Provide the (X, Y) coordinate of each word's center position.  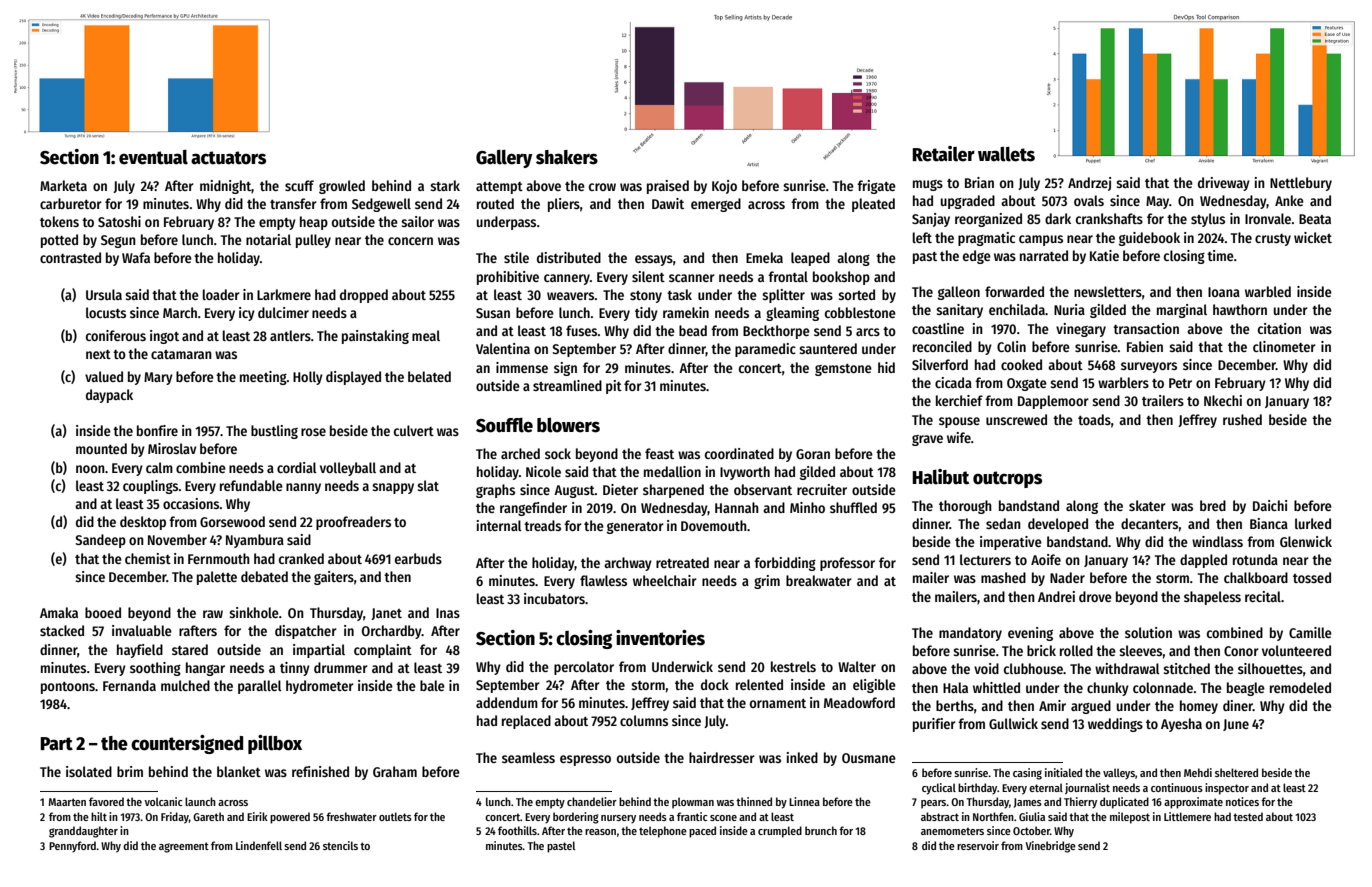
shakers (567, 157)
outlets (395, 816)
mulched (185, 685)
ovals (1089, 200)
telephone (663, 832)
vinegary (1081, 330)
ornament (778, 703)
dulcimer (283, 312)
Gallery (504, 159)
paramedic (765, 350)
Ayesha (1181, 725)
